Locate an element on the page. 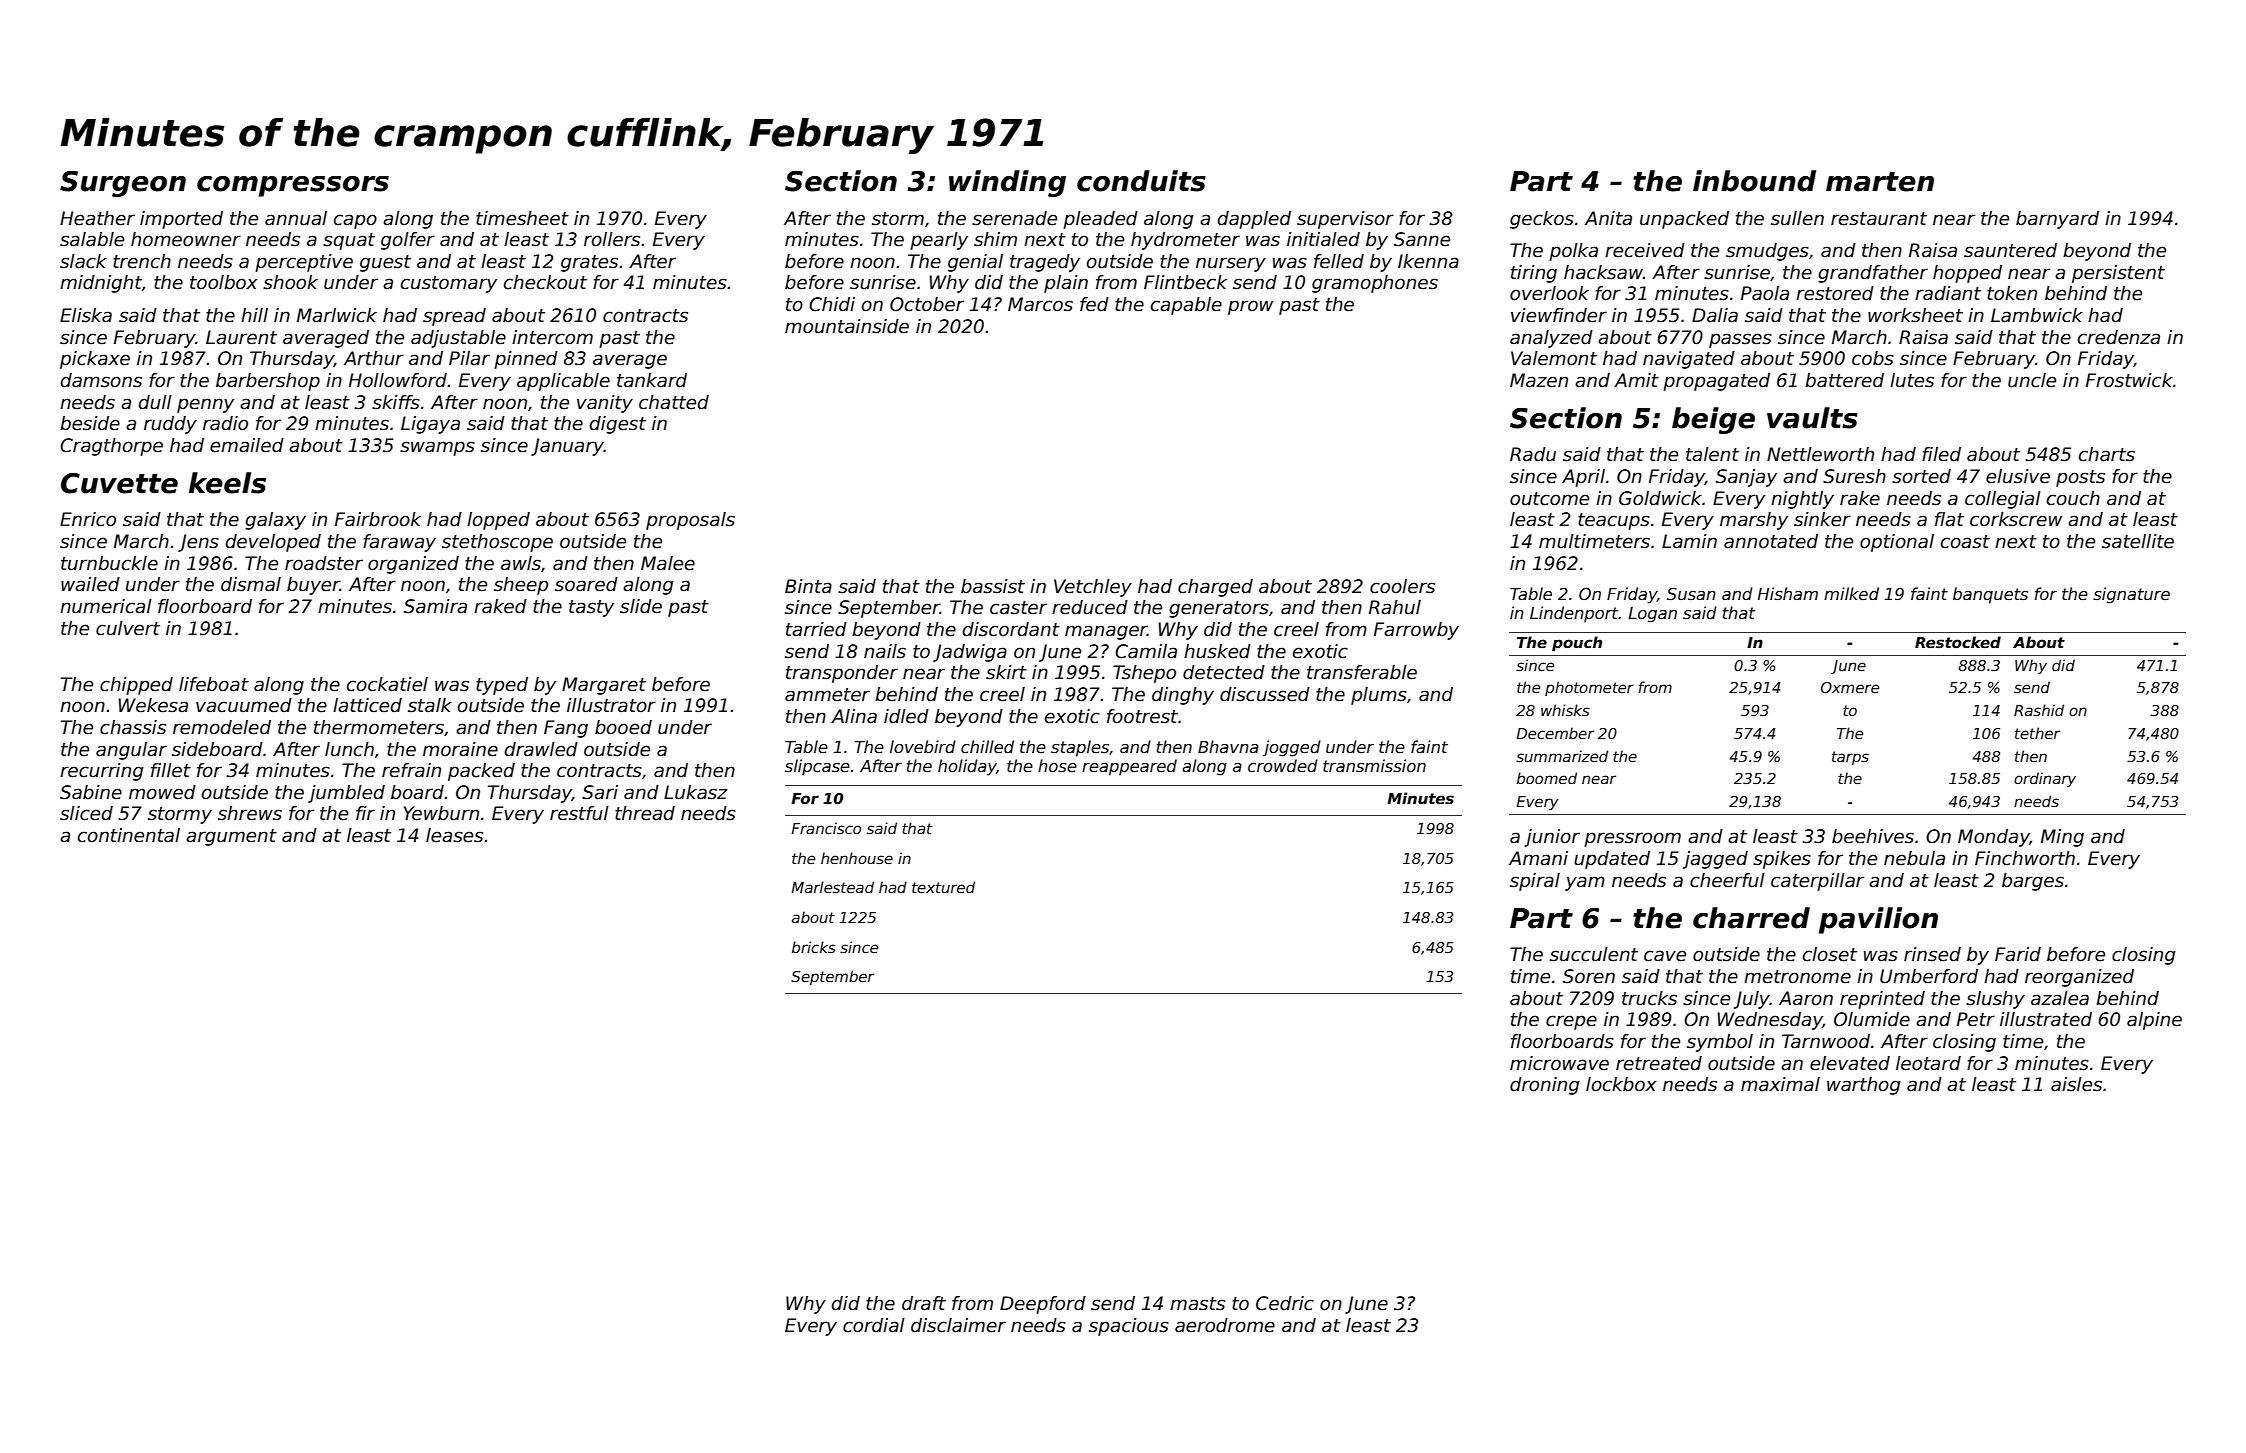  Cedric is located at coordinates (1285, 1303).
